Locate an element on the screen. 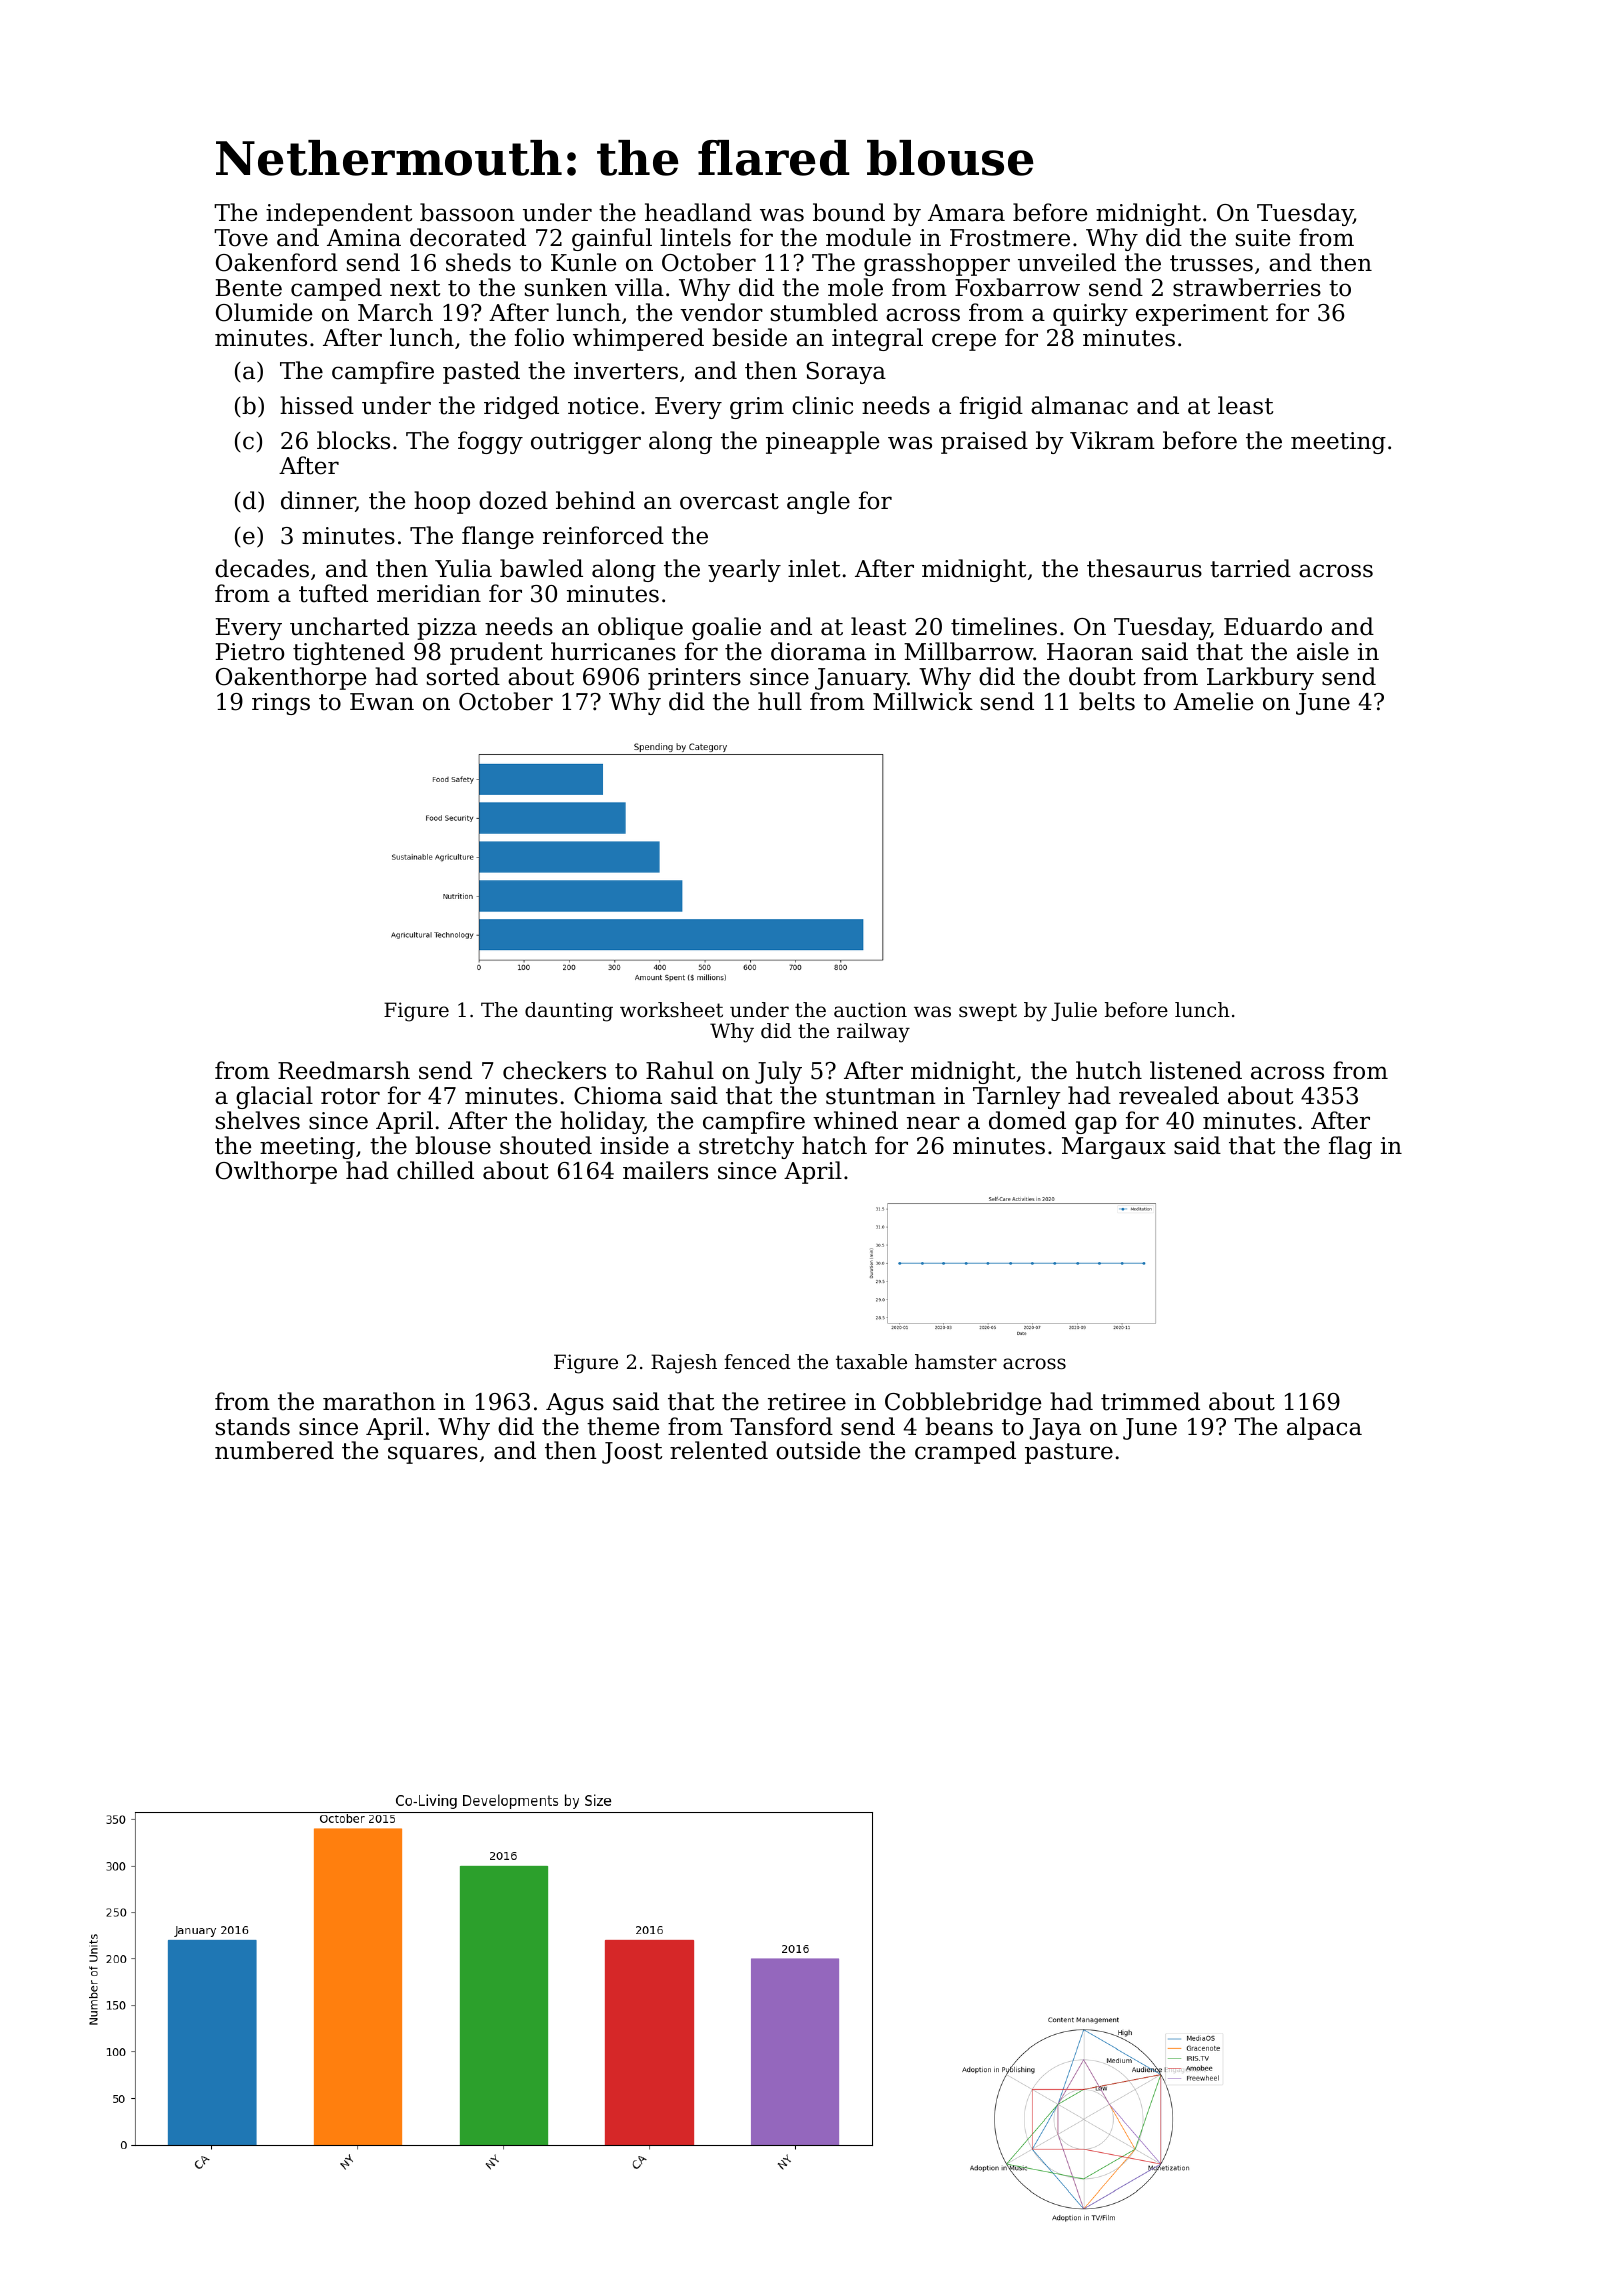  Tove is located at coordinates (241, 238).
